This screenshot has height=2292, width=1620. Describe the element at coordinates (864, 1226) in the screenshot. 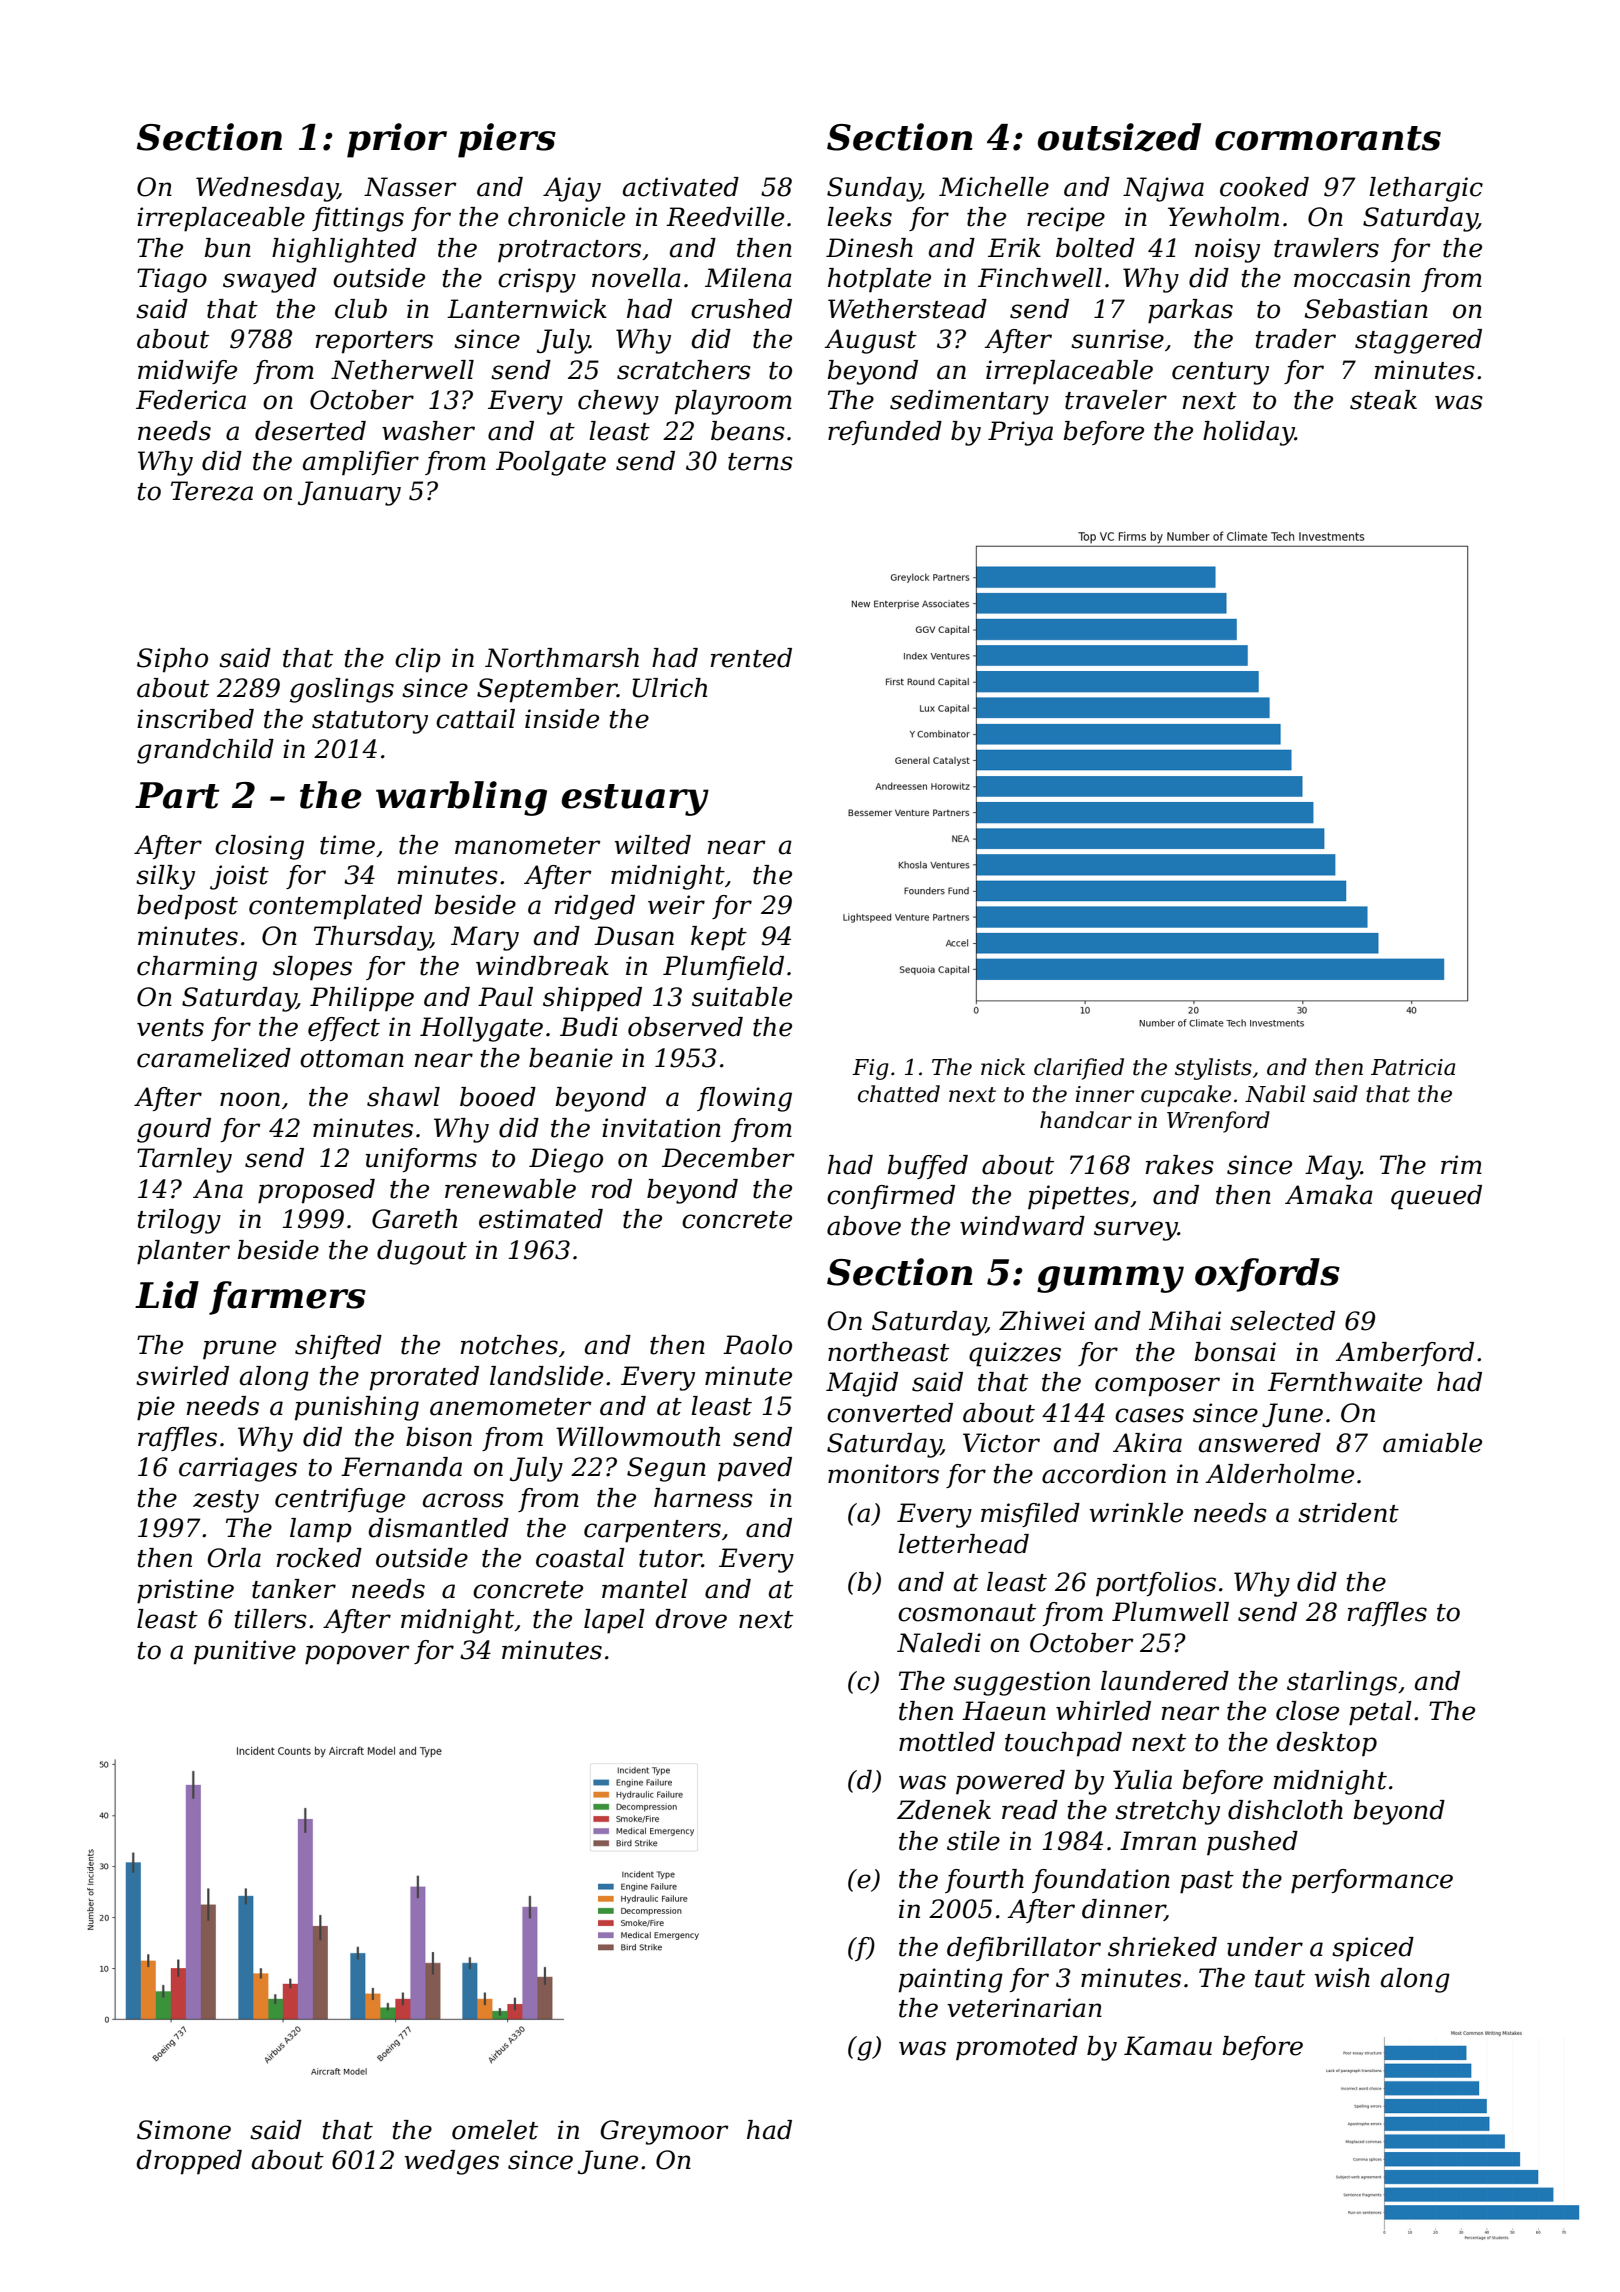

I see `above` at that location.
